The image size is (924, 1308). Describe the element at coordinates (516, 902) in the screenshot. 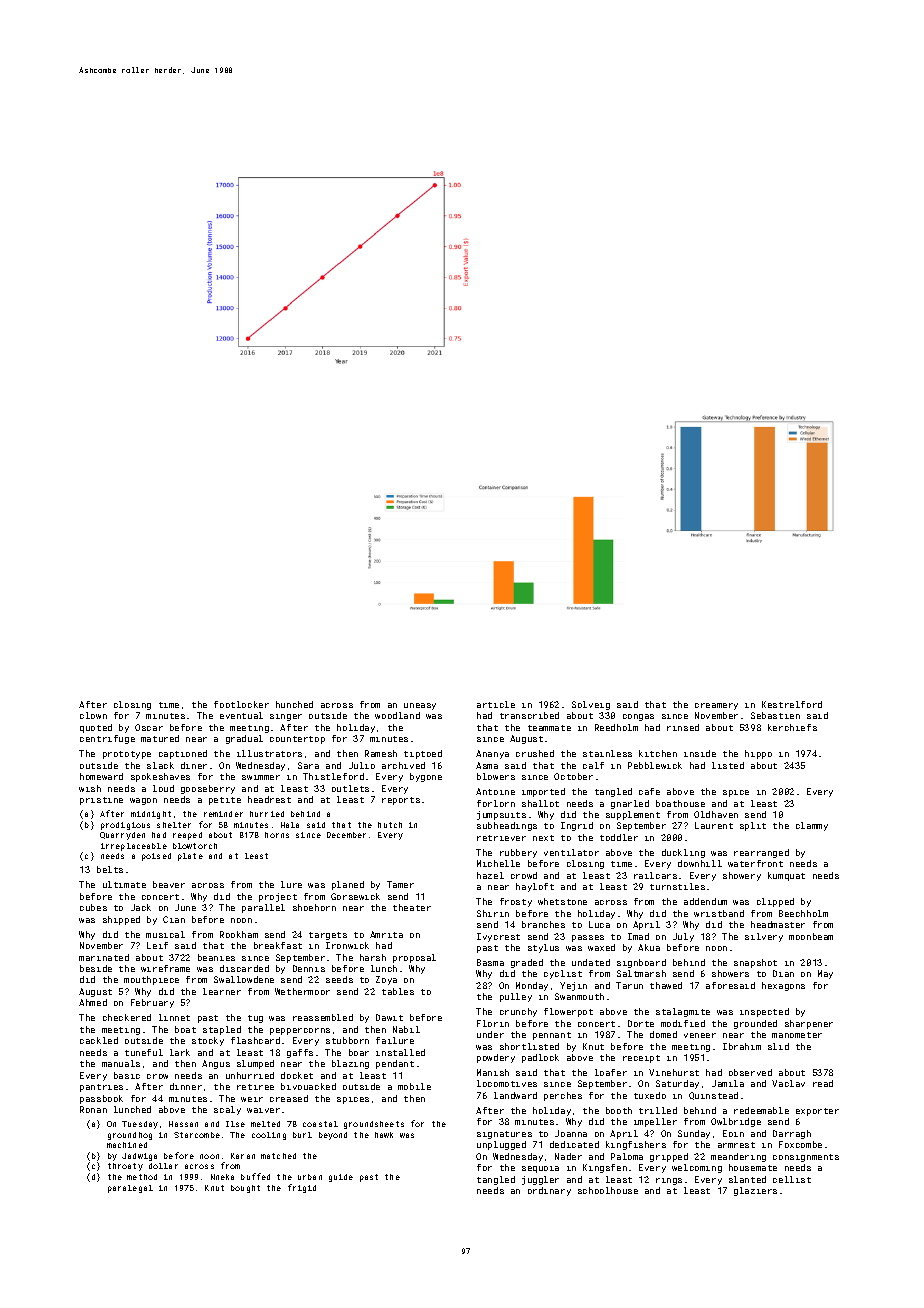

I see `frosty` at that location.
